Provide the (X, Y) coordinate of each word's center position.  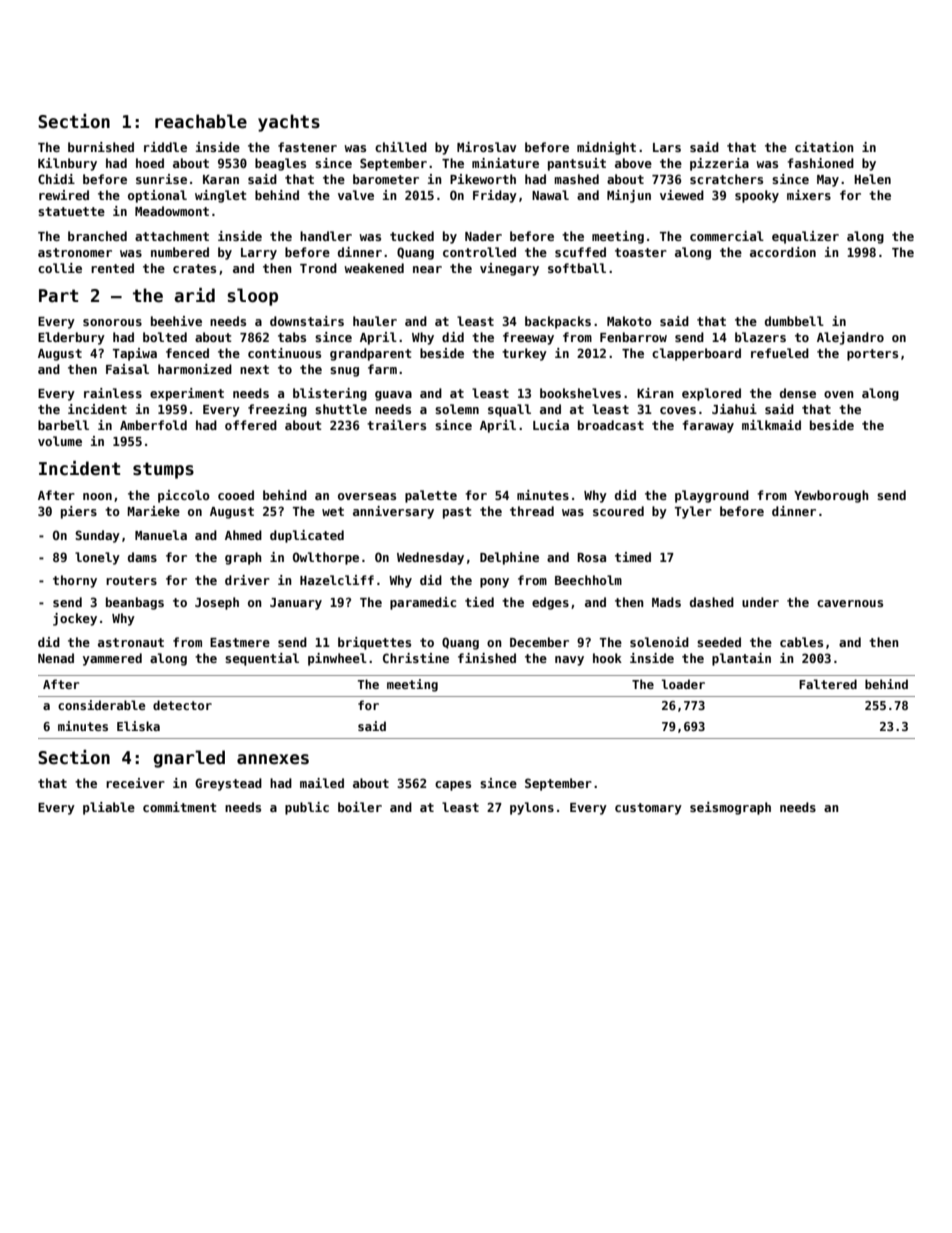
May (828, 181)
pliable (109, 808)
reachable (201, 121)
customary (648, 809)
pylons (532, 808)
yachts (289, 123)
